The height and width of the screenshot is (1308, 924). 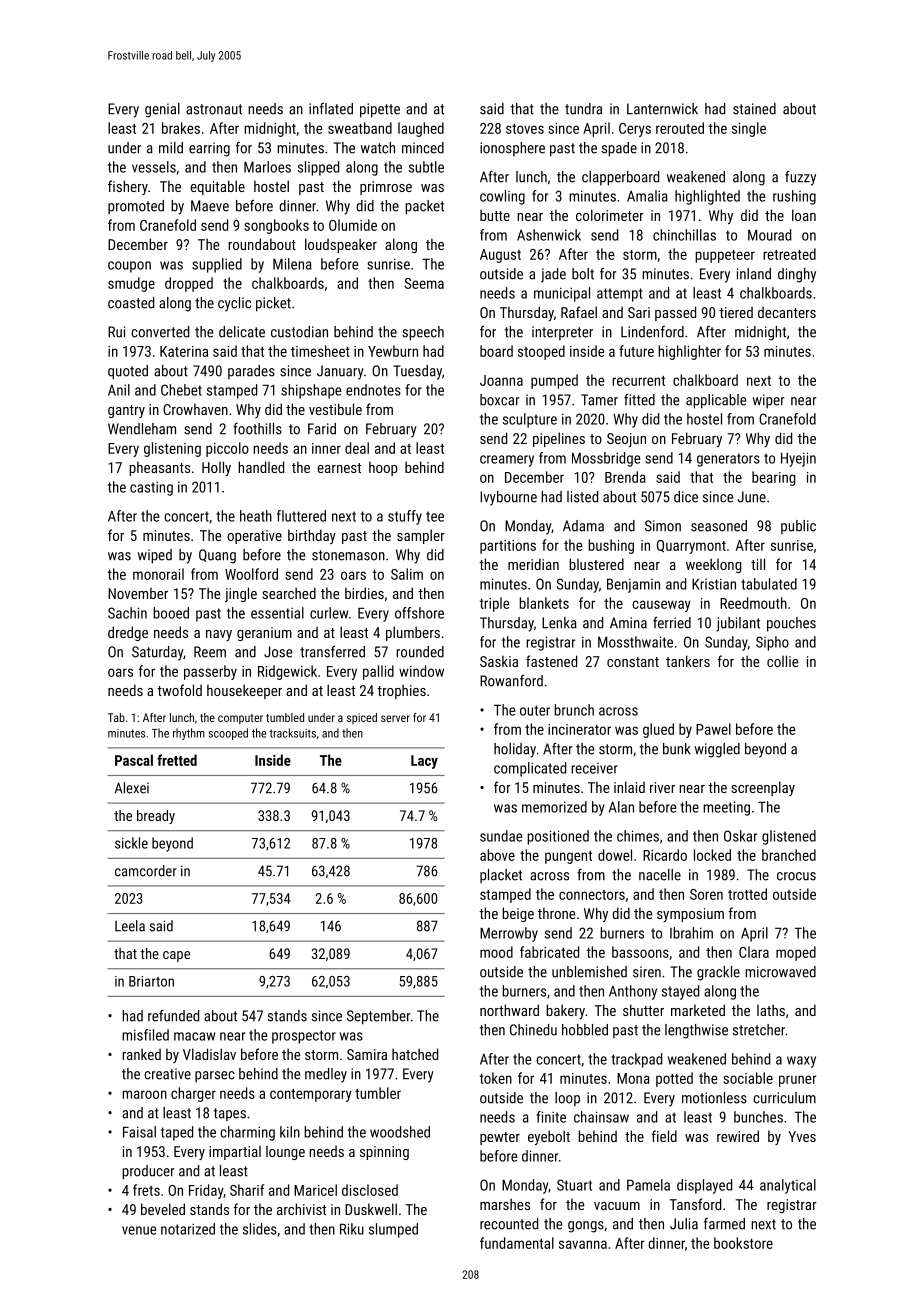 What do you see at coordinates (801, 1062) in the screenshot?
I see `waxy` at bounding box center [801, 1062].
